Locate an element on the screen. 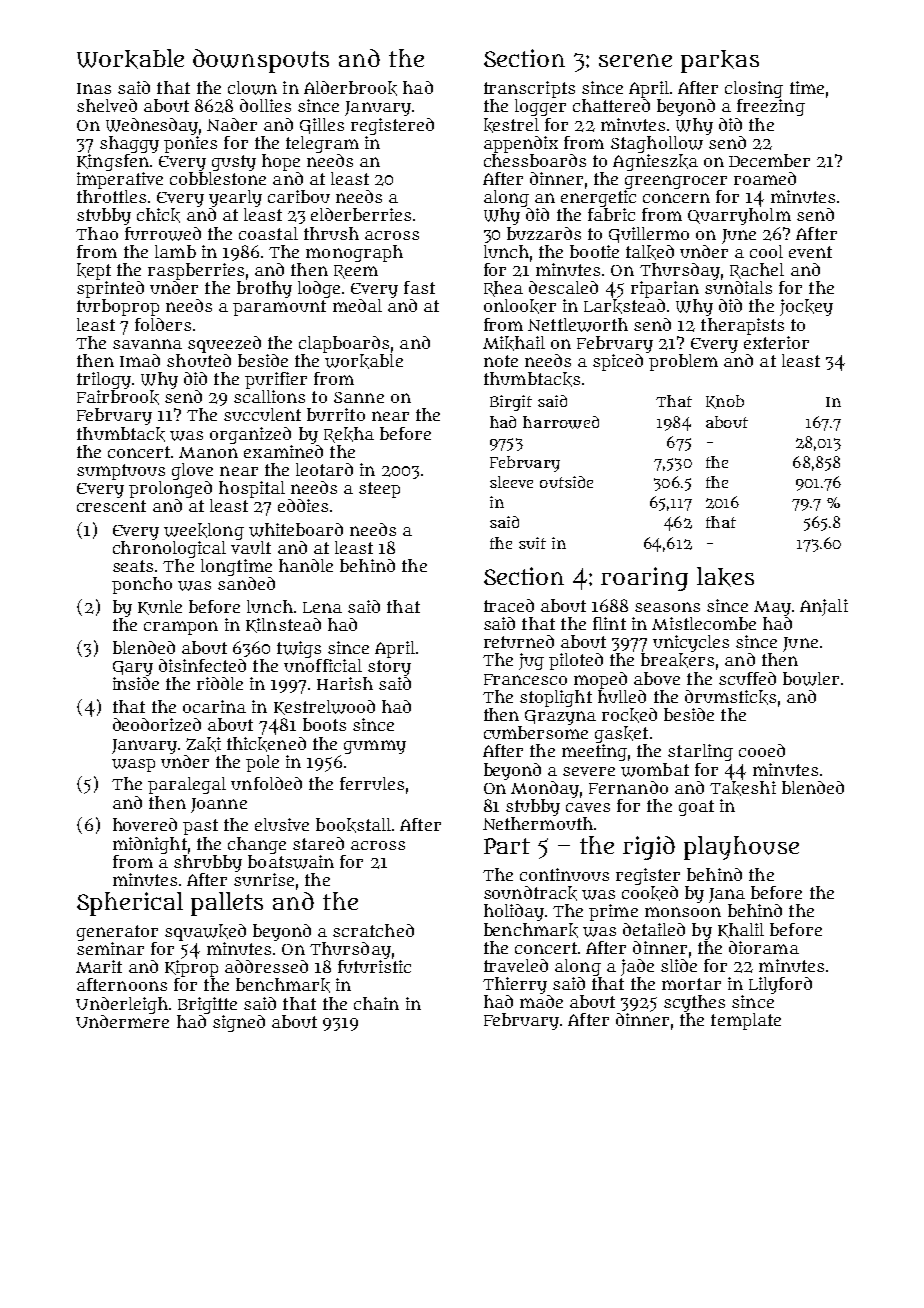  Knob is located at coordinates (725, 402).
